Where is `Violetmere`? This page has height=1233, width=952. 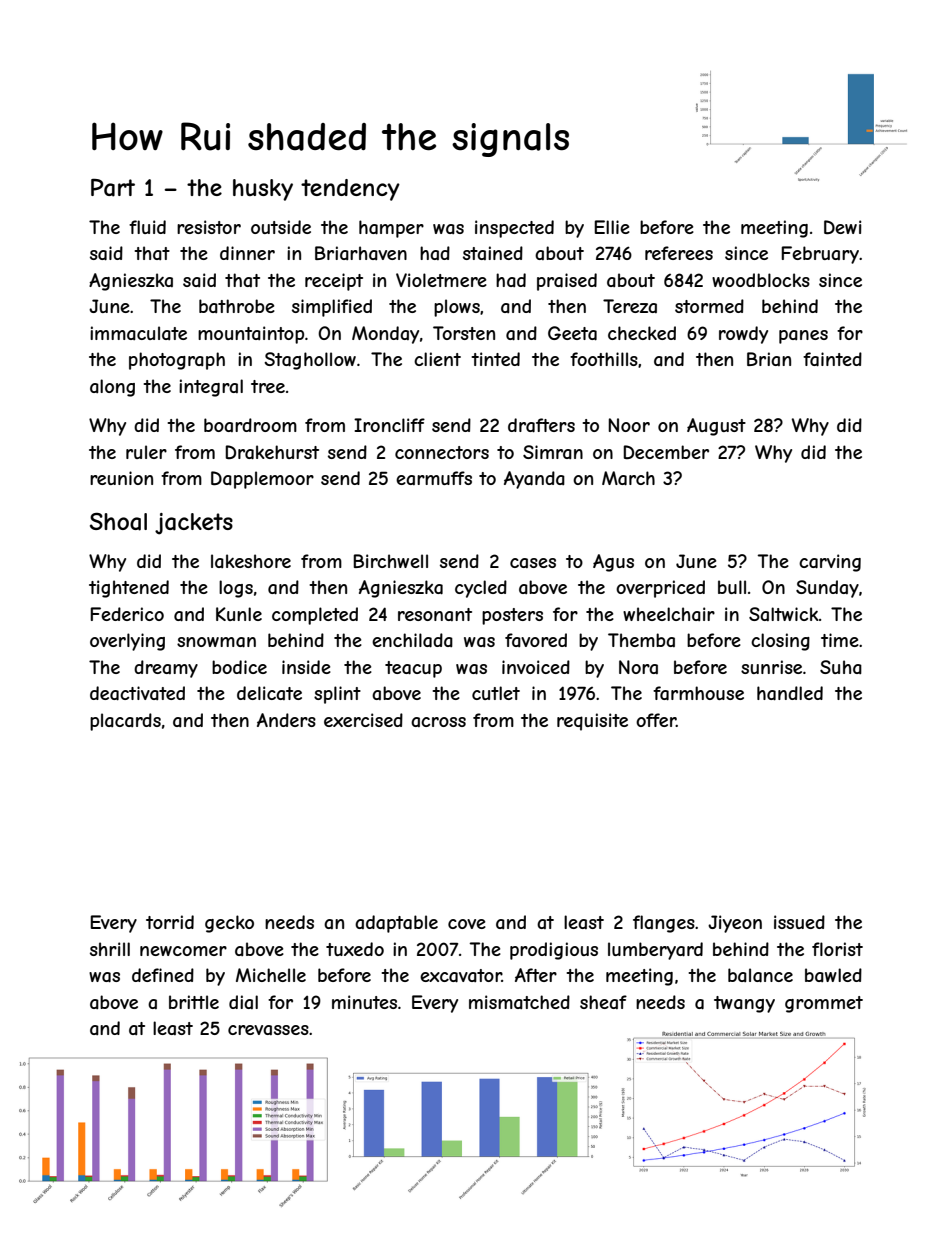 Violetmere is located at coordinates (441, 280).
